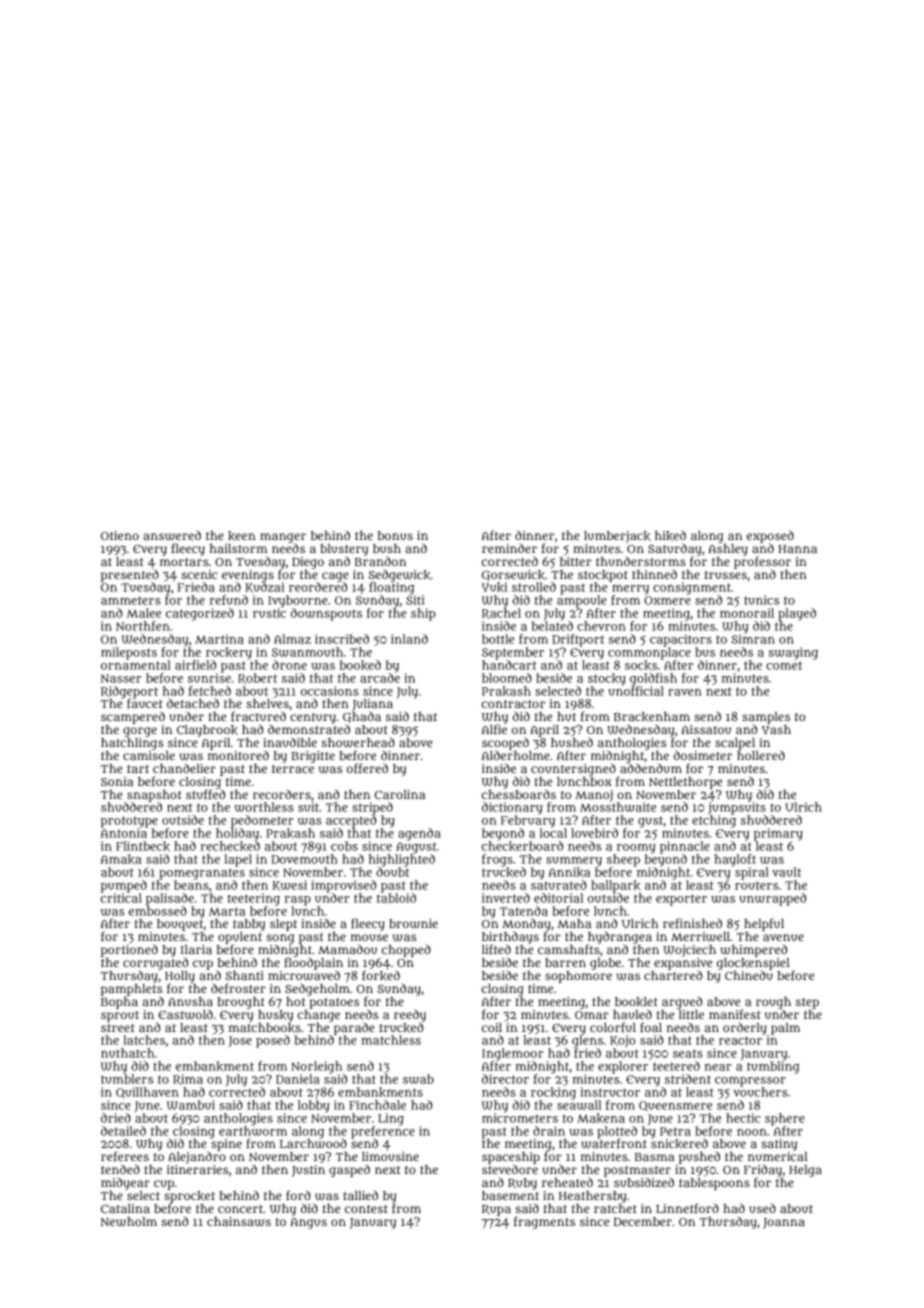 Image resolution: width=924 pixels, height=1308 pixels. Describe the element at coordinates (172, 535) in the document. I see `answered` at that location.
